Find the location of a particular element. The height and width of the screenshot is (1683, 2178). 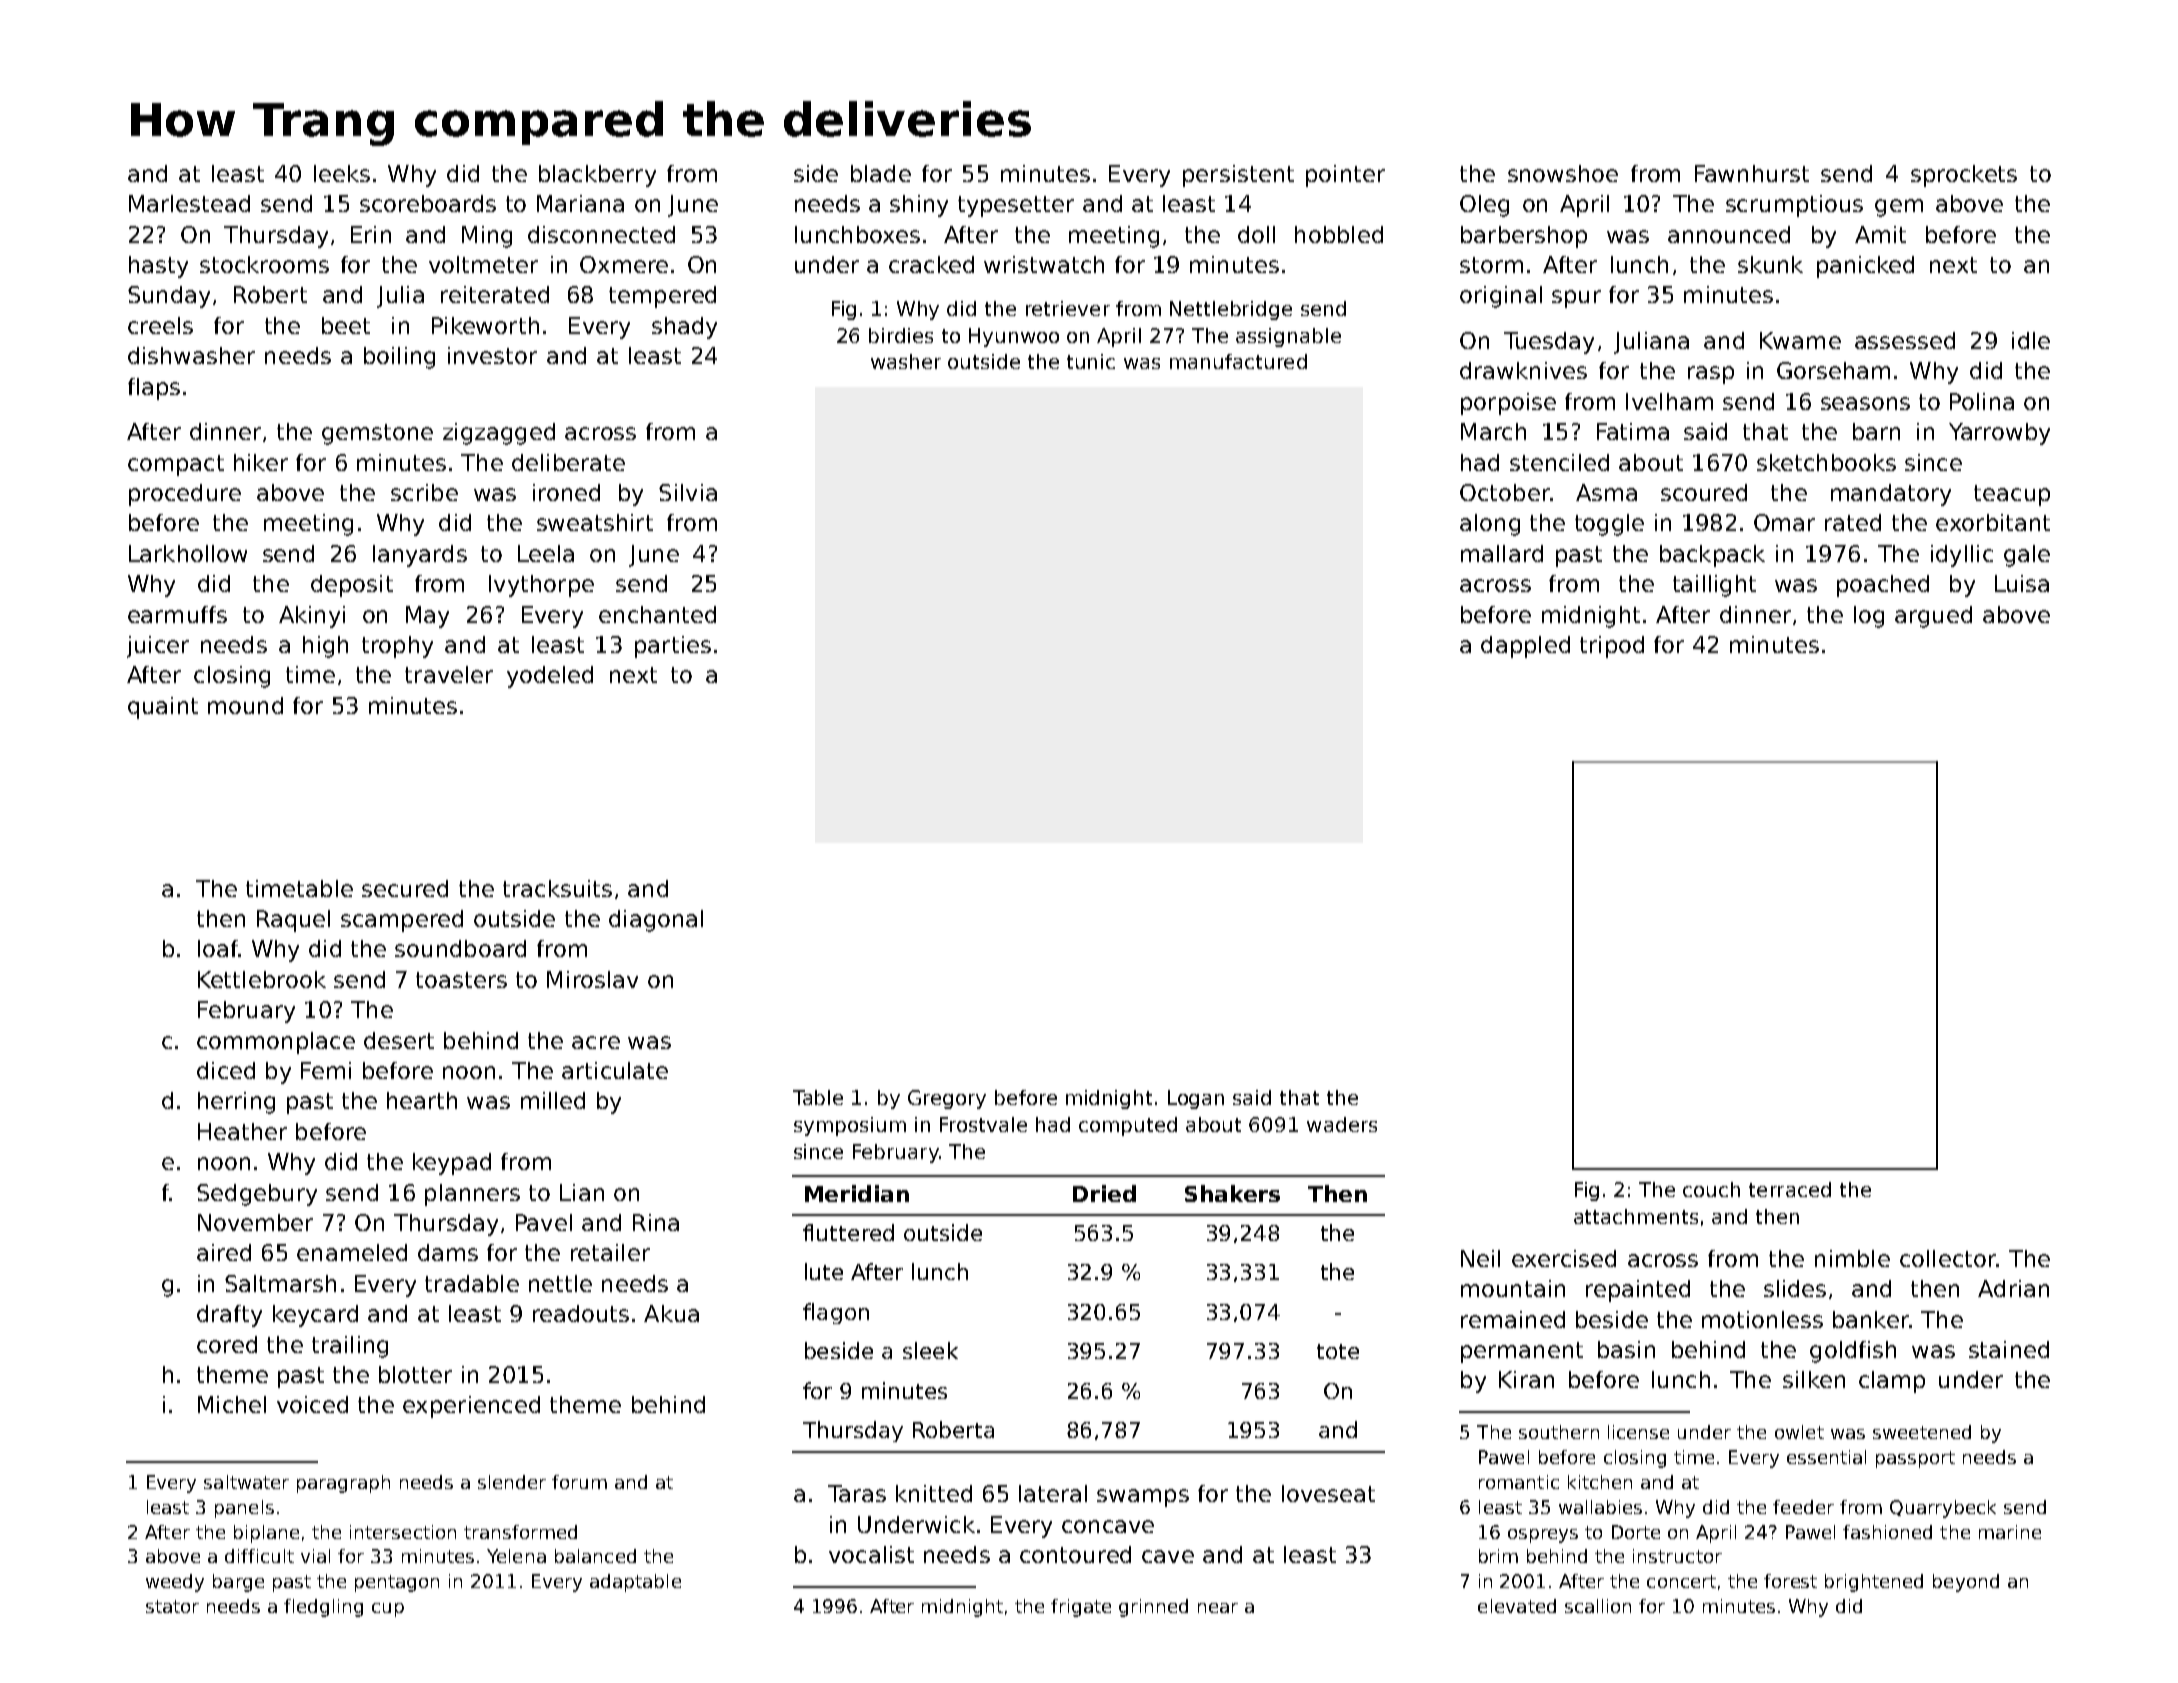

goldfish is located at coordinates (1853, 1352).
